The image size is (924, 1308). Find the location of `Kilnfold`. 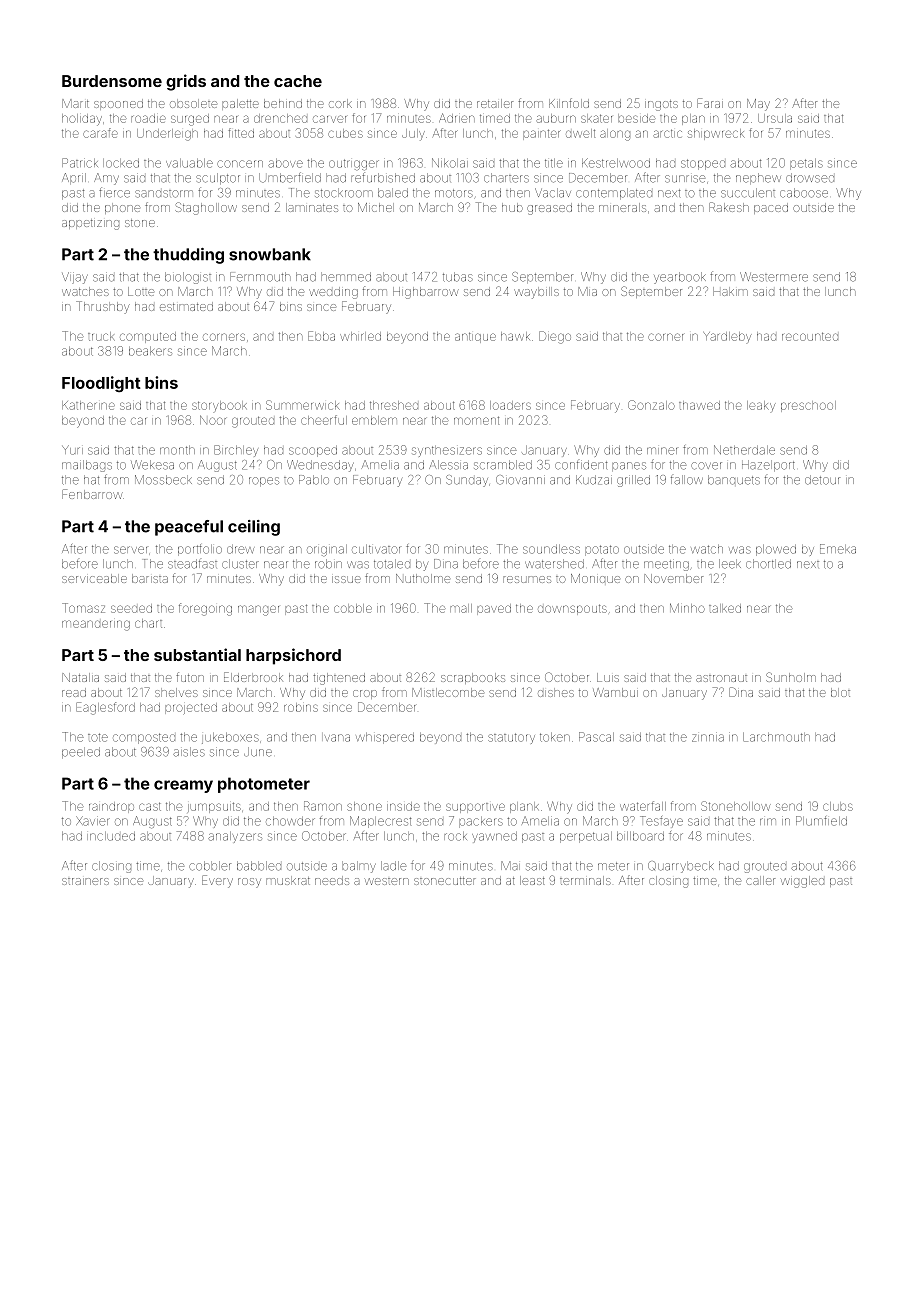

Kilnfold is located at coordinates (569, 103).
